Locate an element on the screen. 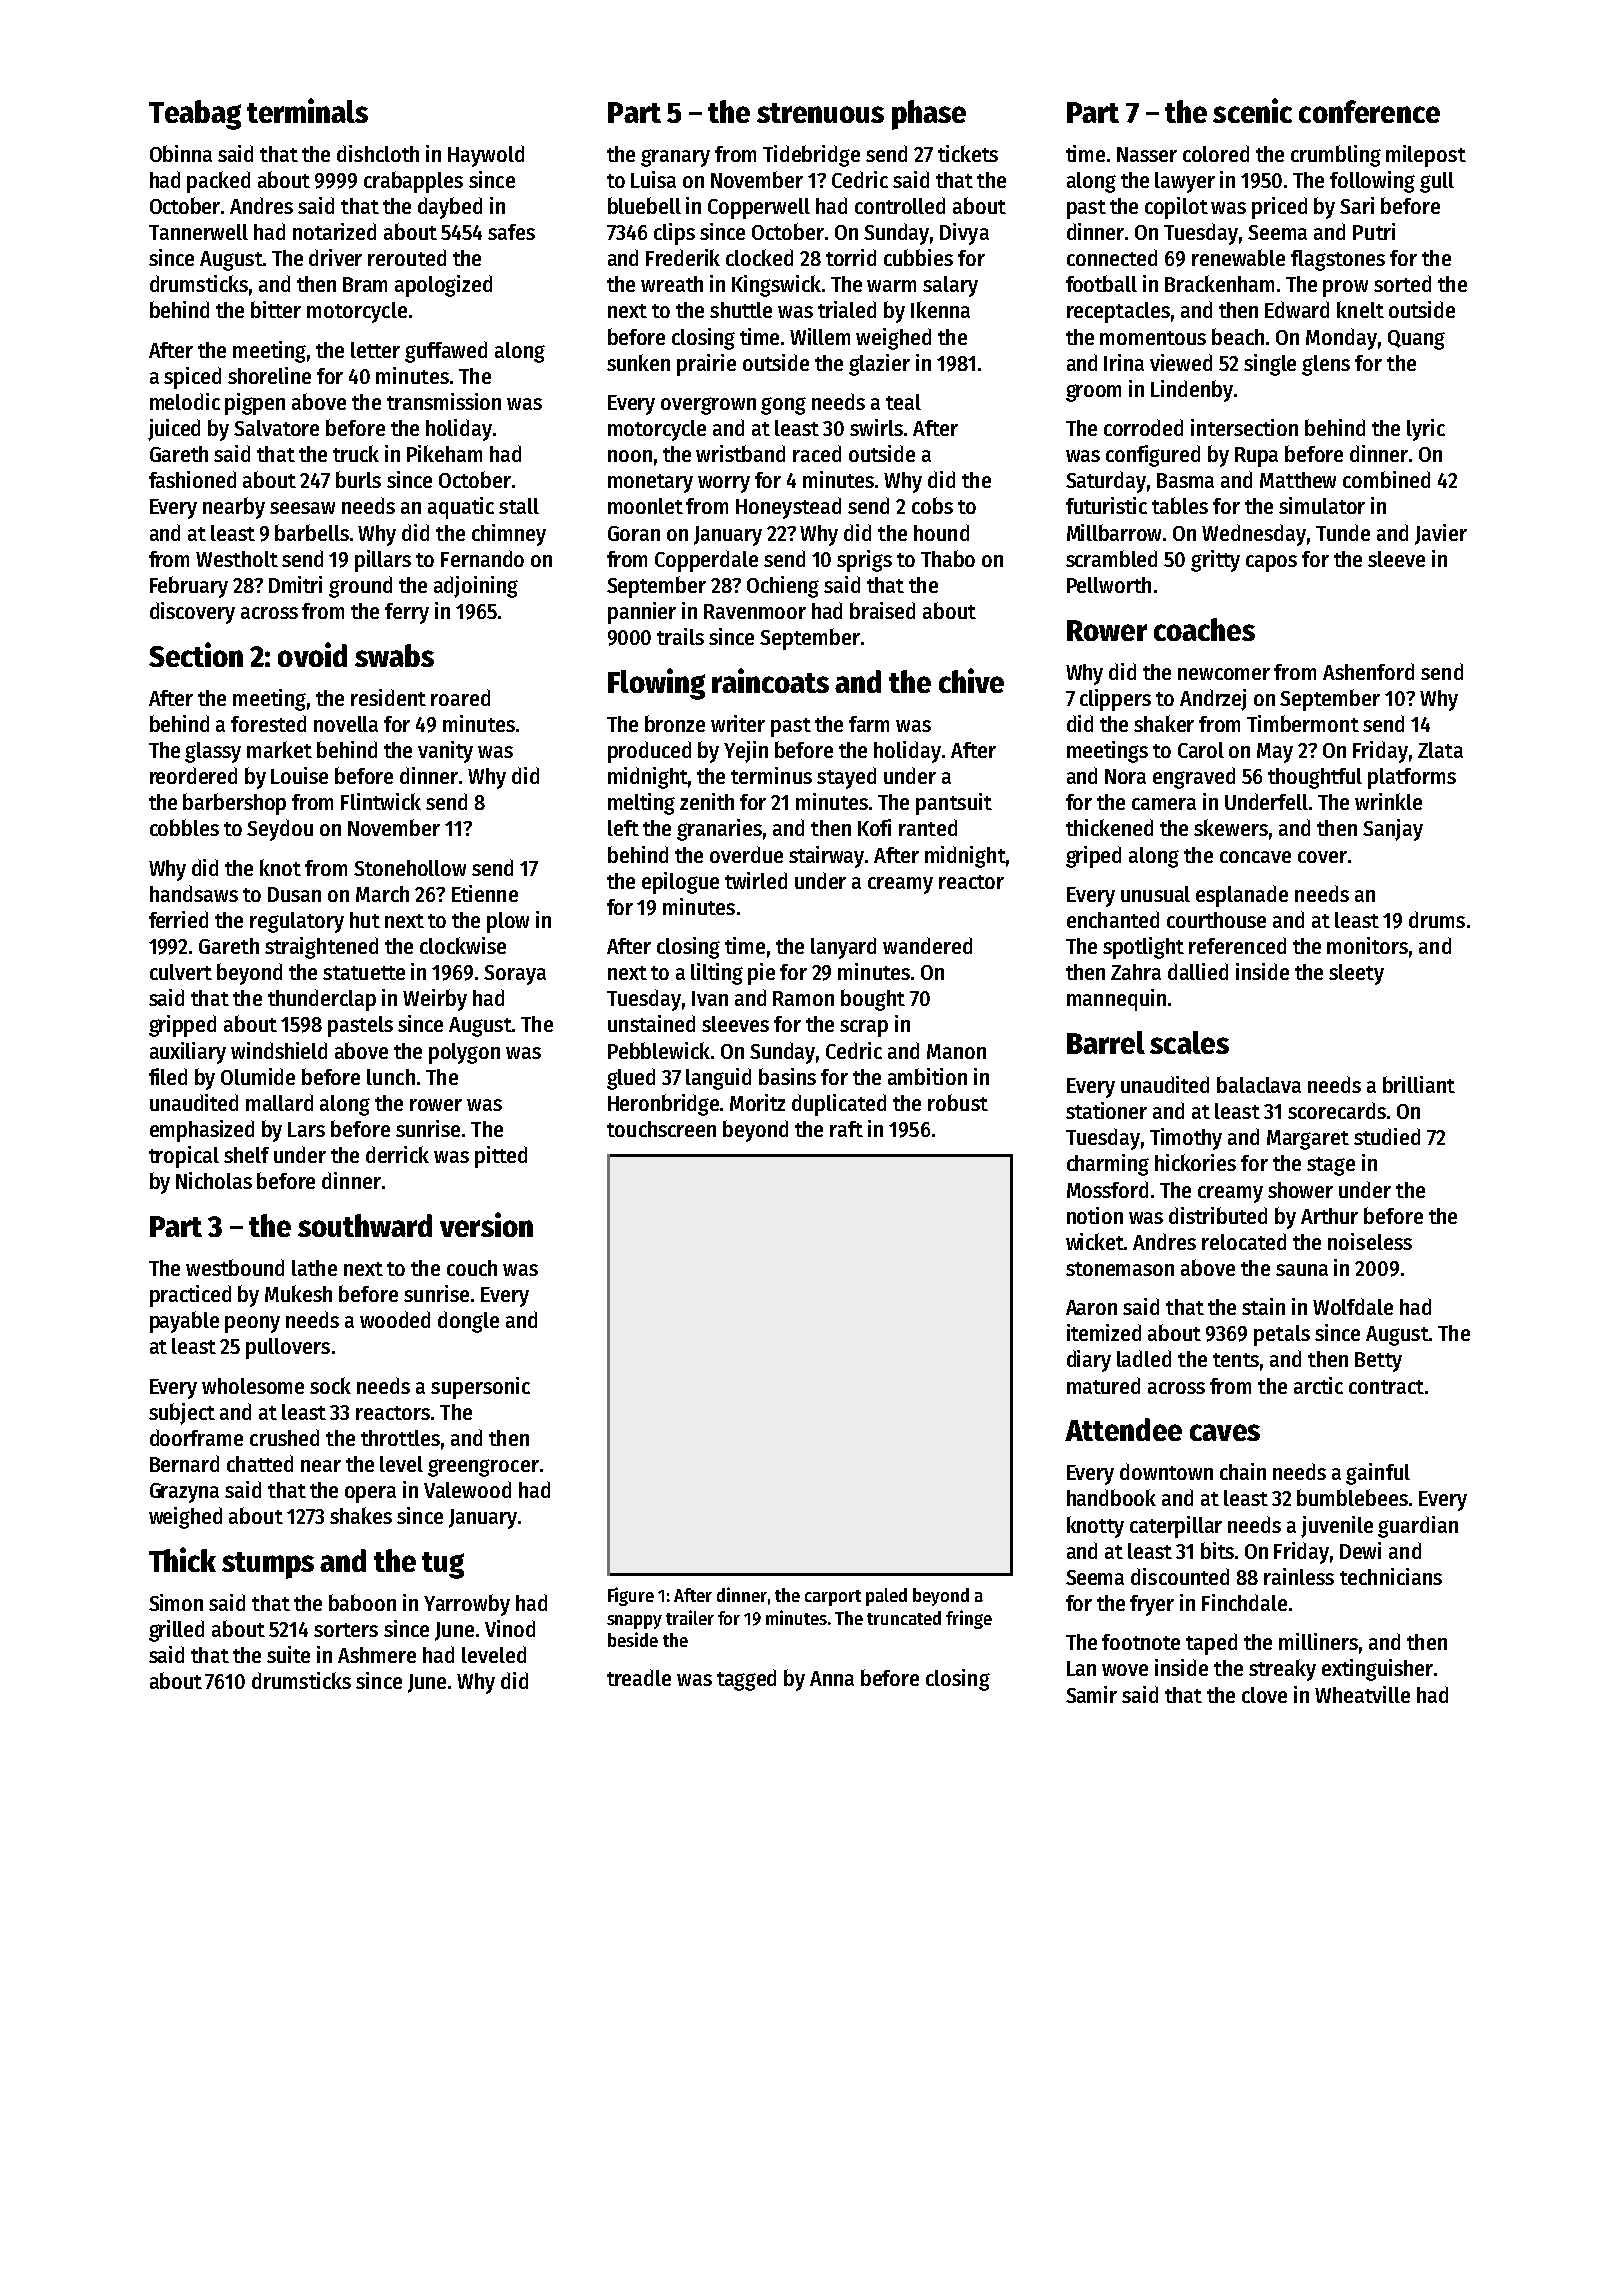 The width and height of the screenshot is (1620, 2292). Irina is located at coordinates (1124, 362).
